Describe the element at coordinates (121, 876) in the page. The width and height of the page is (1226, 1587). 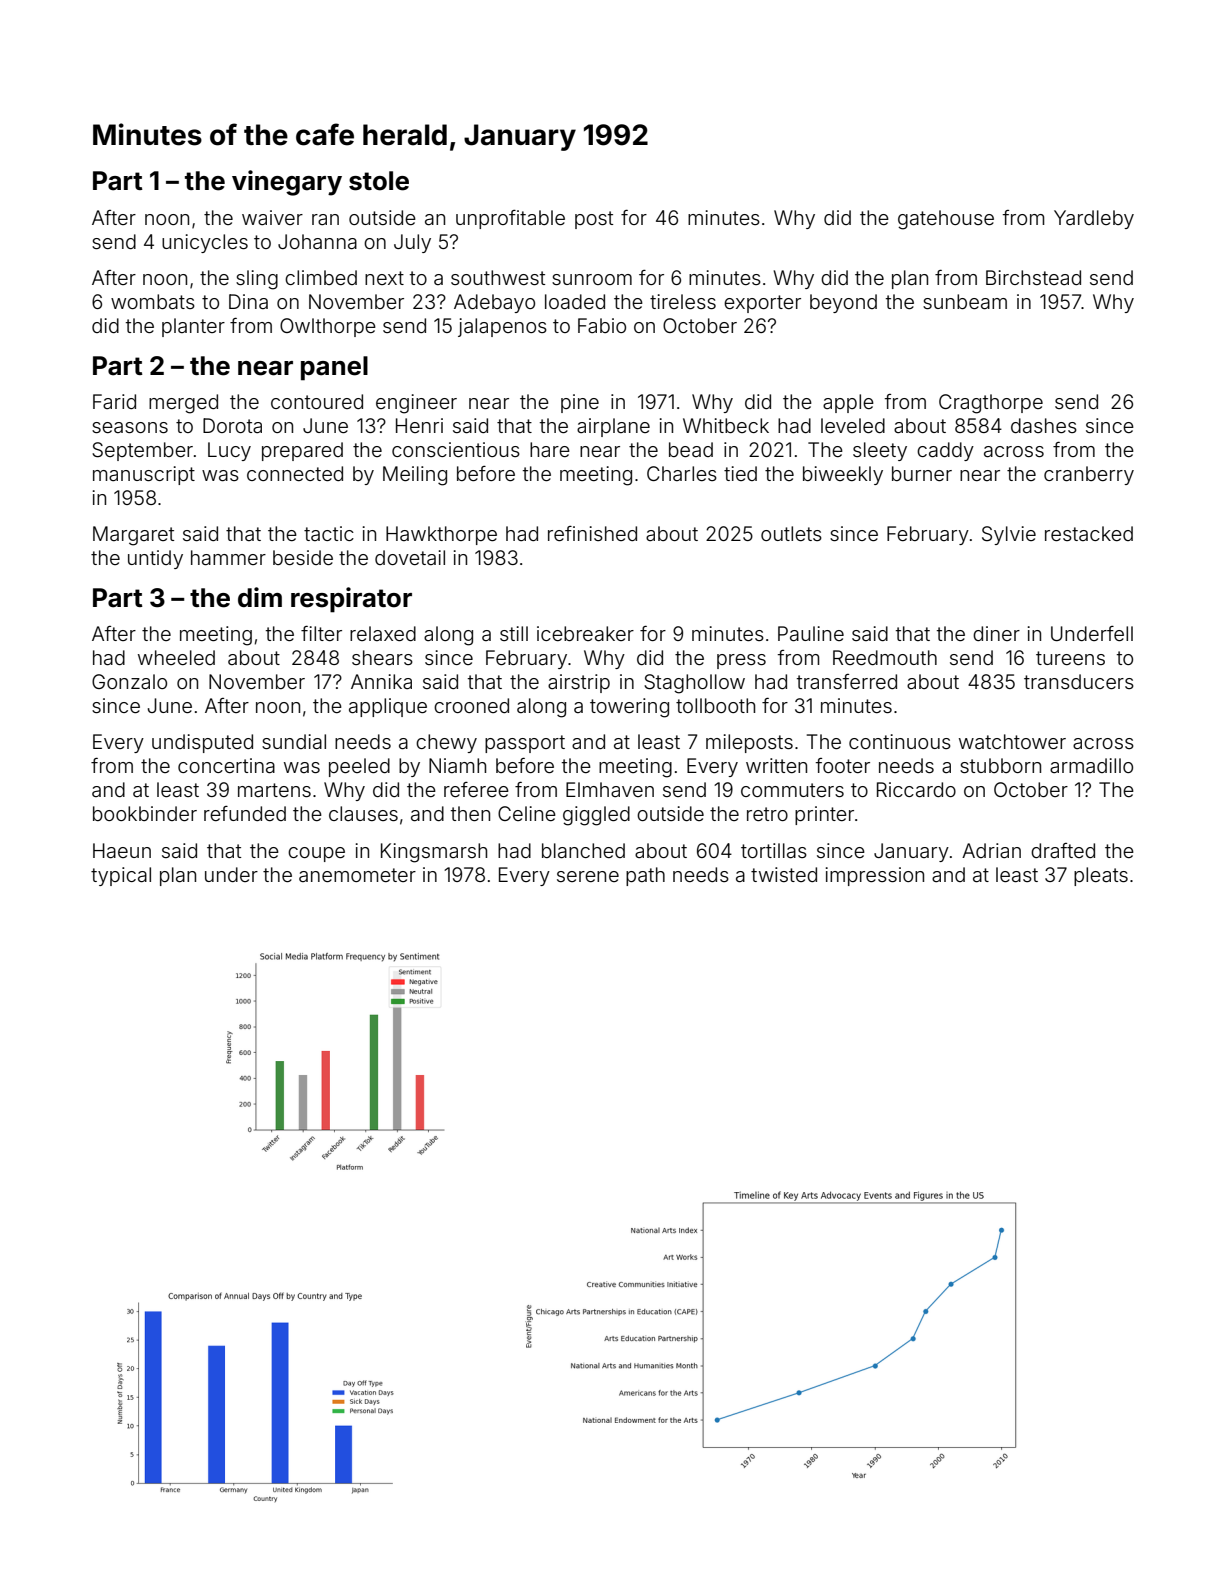
I see `typical` at that location.
